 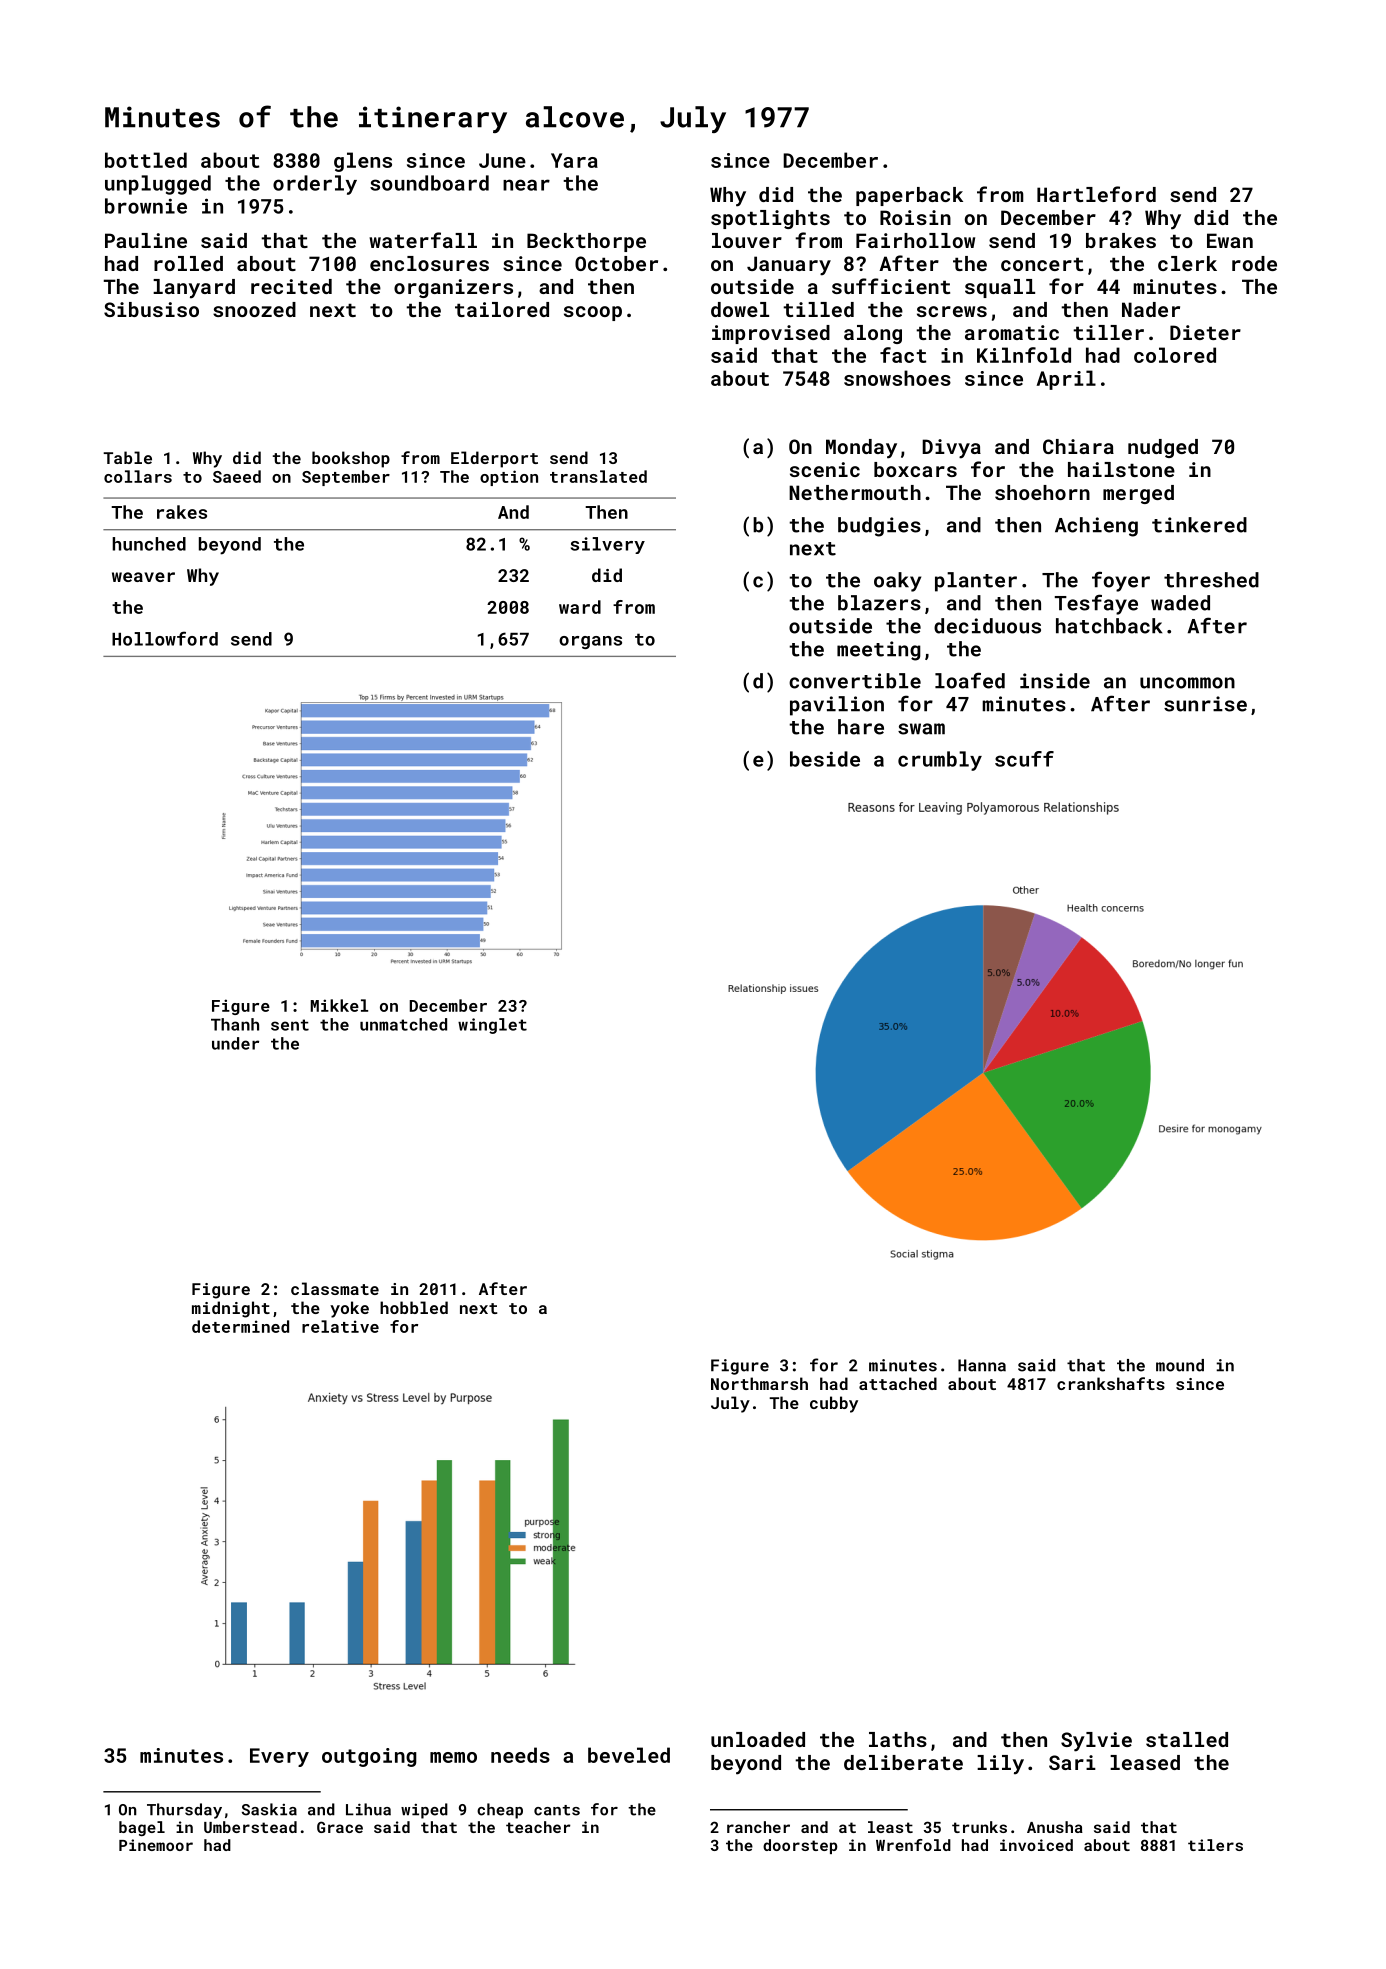 I want to click on unloaded, so click(x=758, y=1739).
